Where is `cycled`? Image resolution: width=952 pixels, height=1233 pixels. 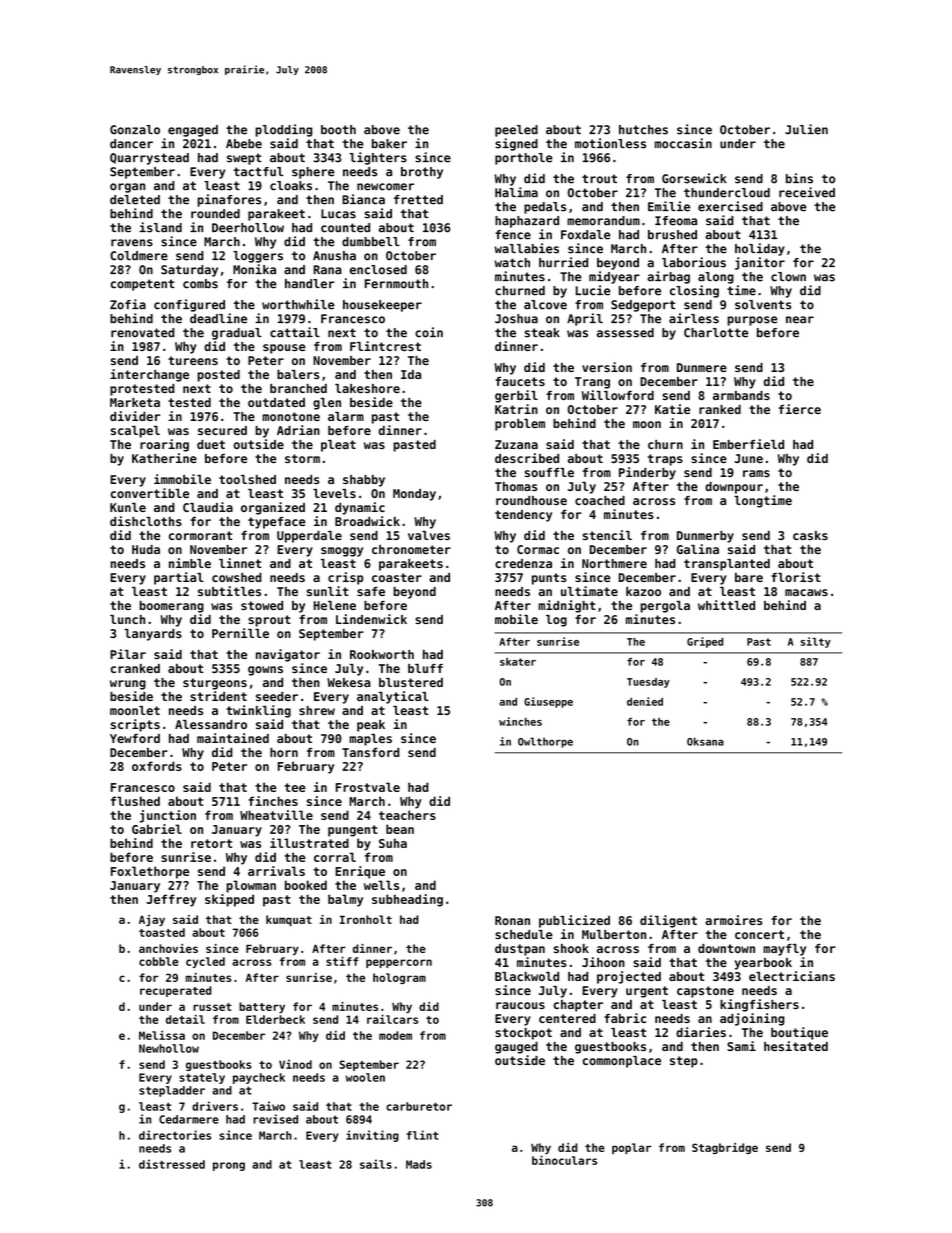 cycled is located at coordinates (205, 962).
